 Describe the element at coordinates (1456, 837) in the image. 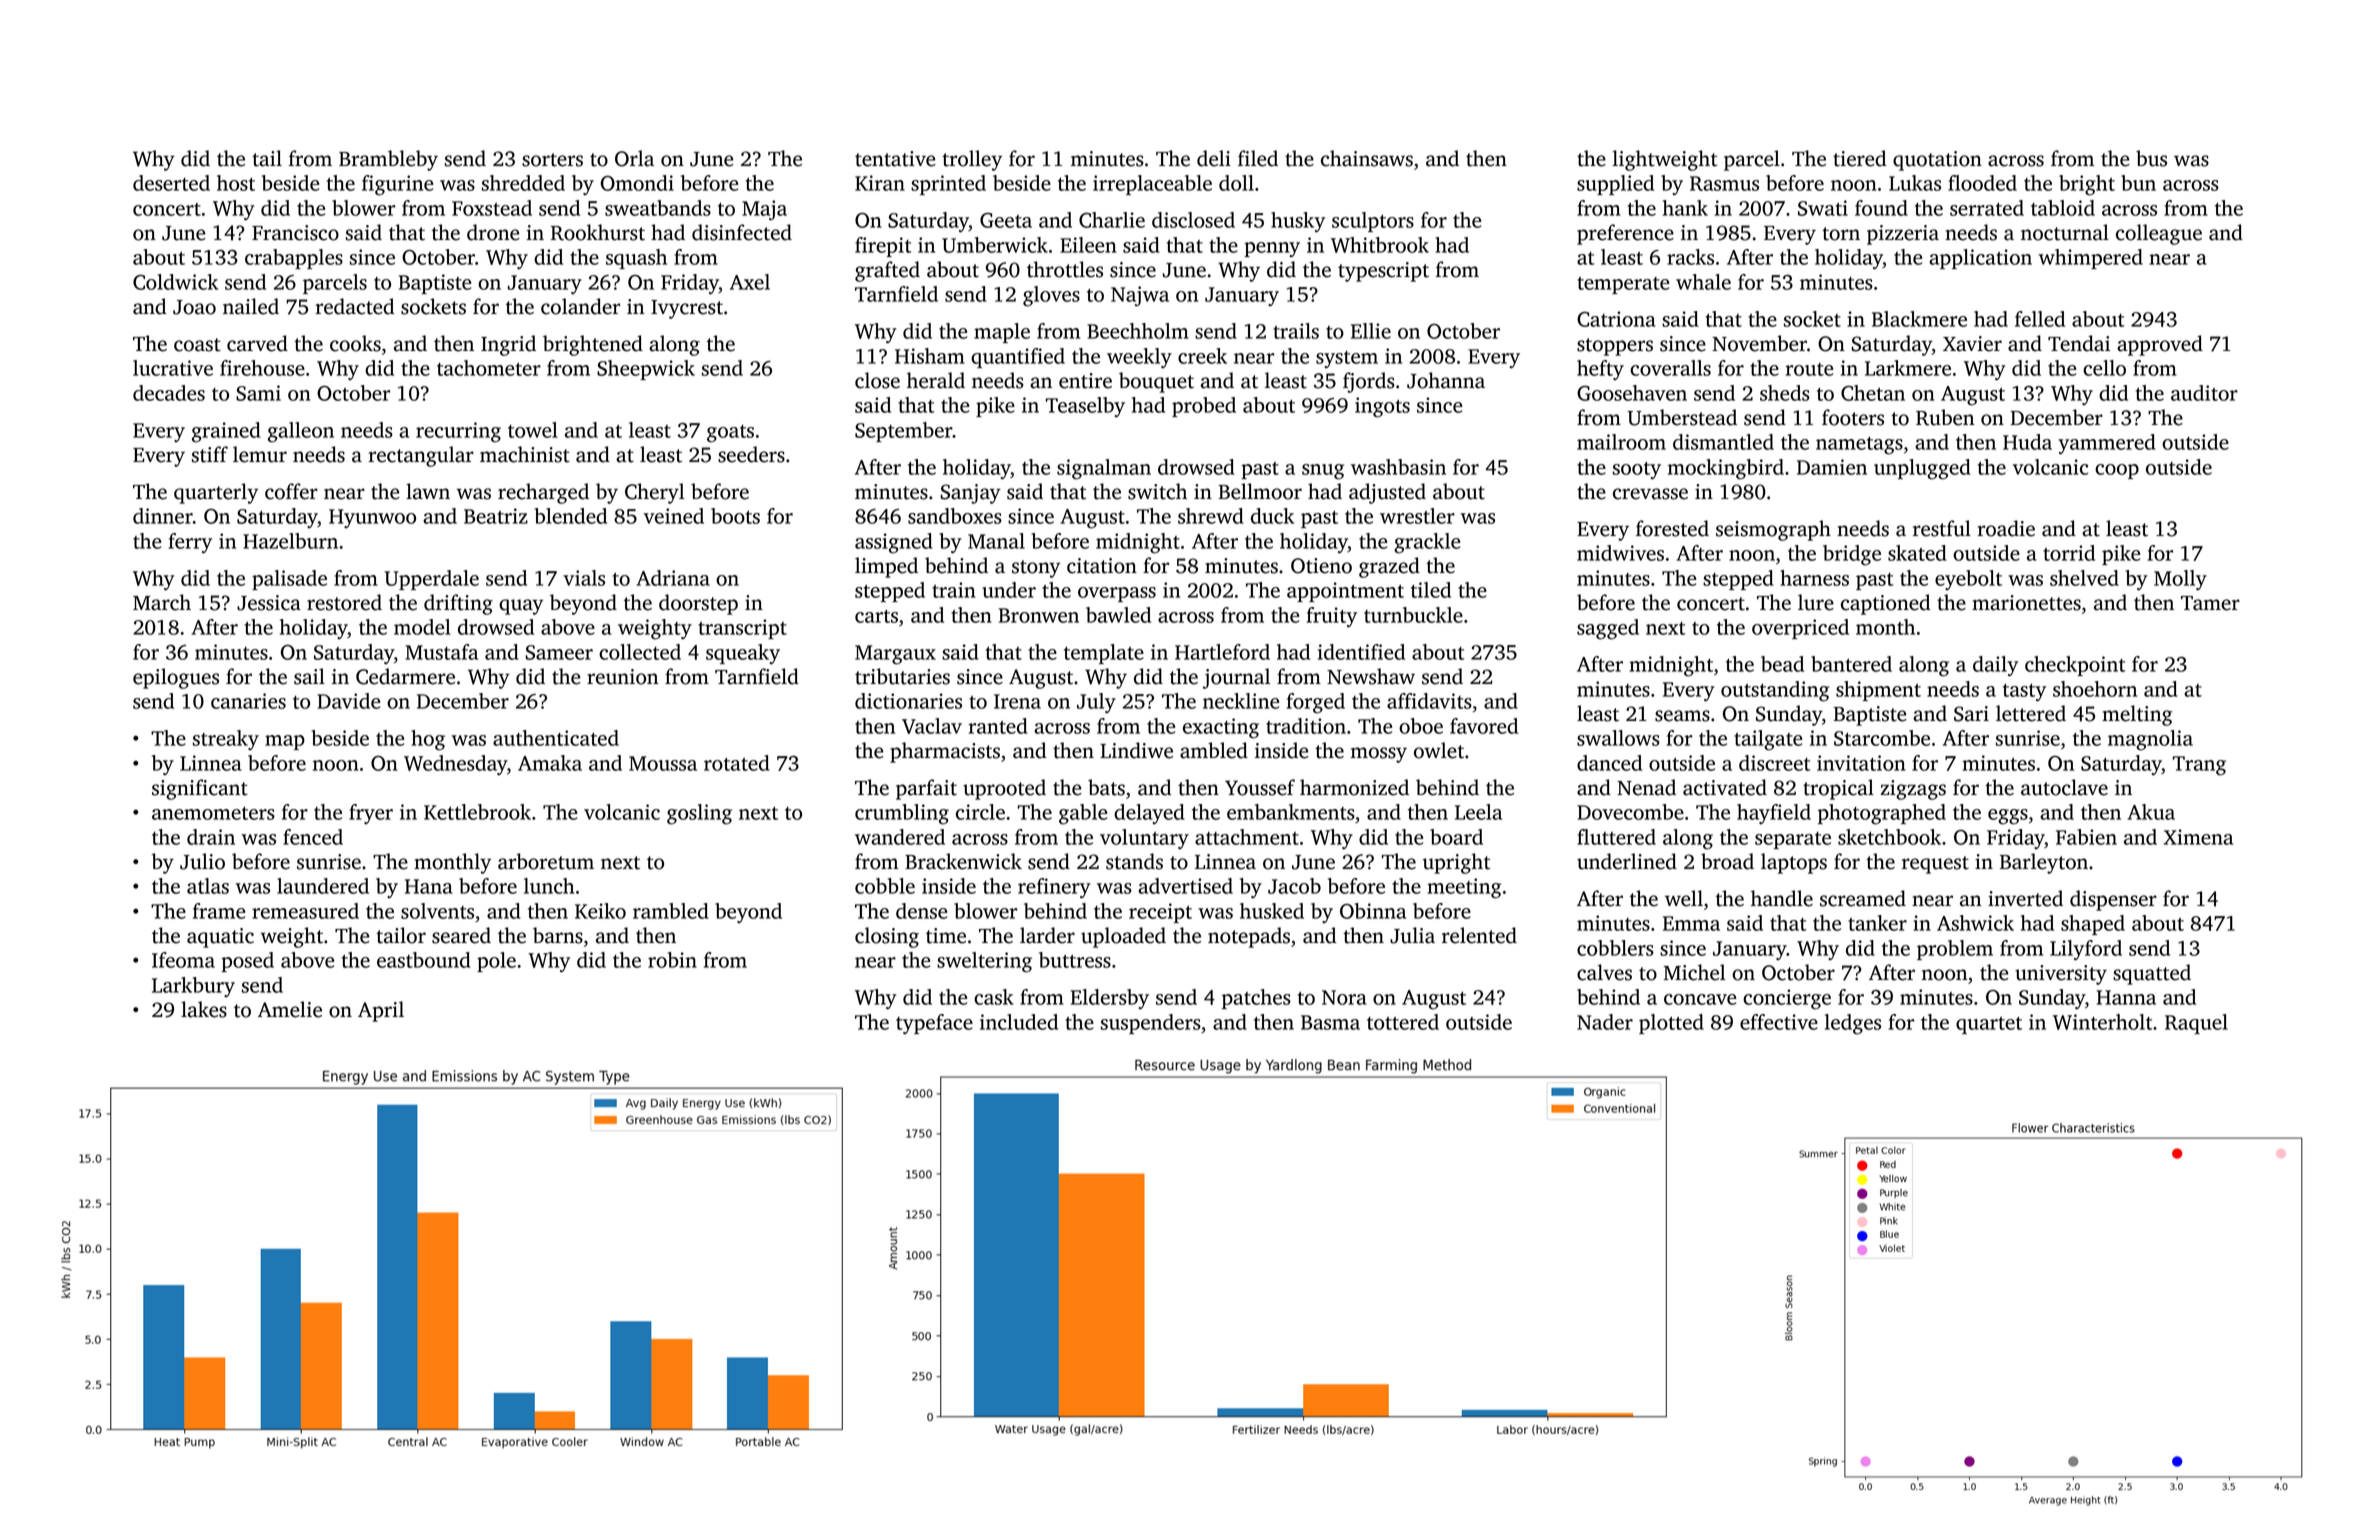

I see `board` at that location.
